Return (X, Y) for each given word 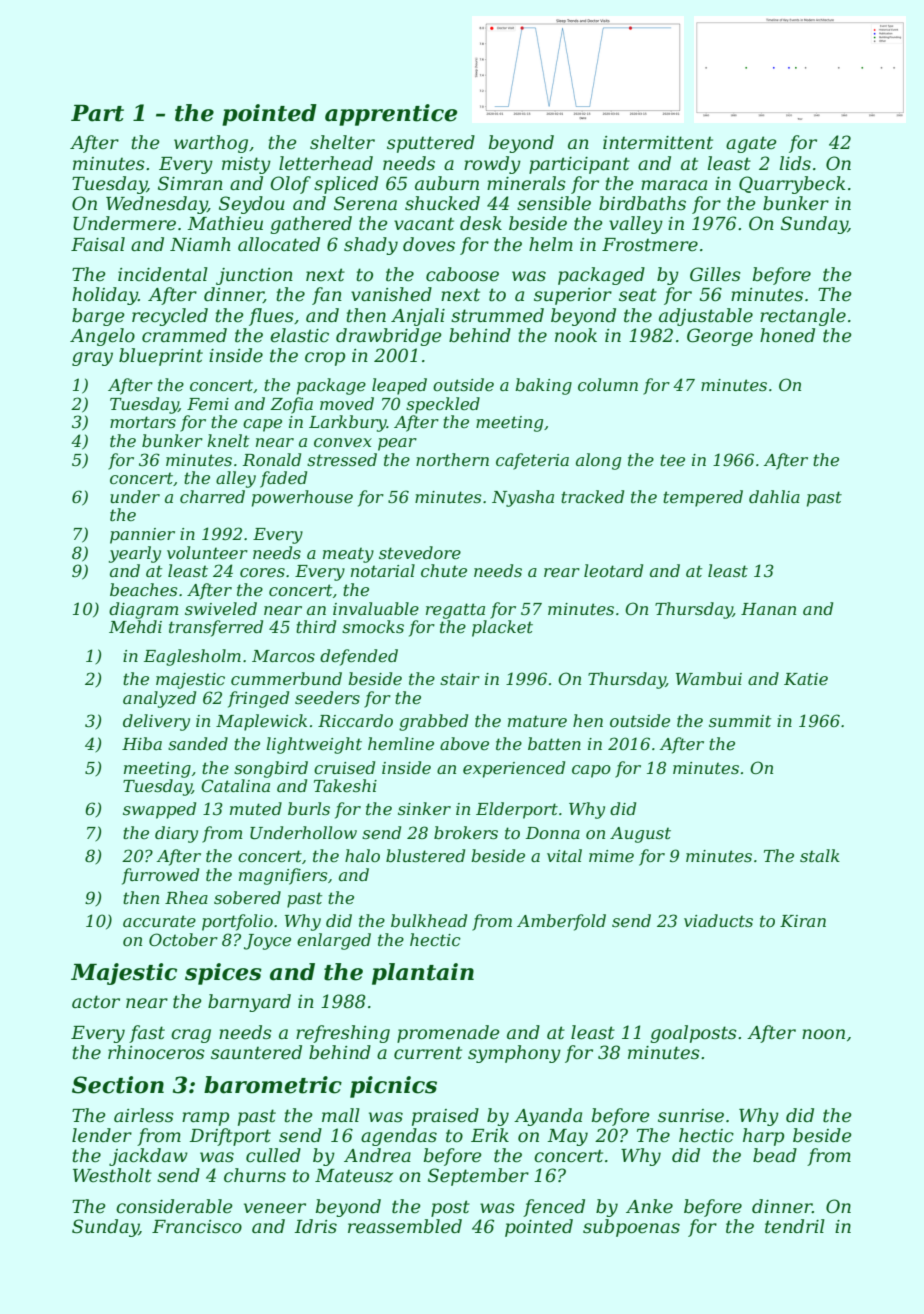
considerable (174, 1206)
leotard (613, 570)
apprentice (391, 115)
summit (740, 721)
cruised (344, 767)
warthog (211, 144)
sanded (198, 743)
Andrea (377, 1155)
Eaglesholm (192, 657)
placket (502, 628)
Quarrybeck (792, 185)
